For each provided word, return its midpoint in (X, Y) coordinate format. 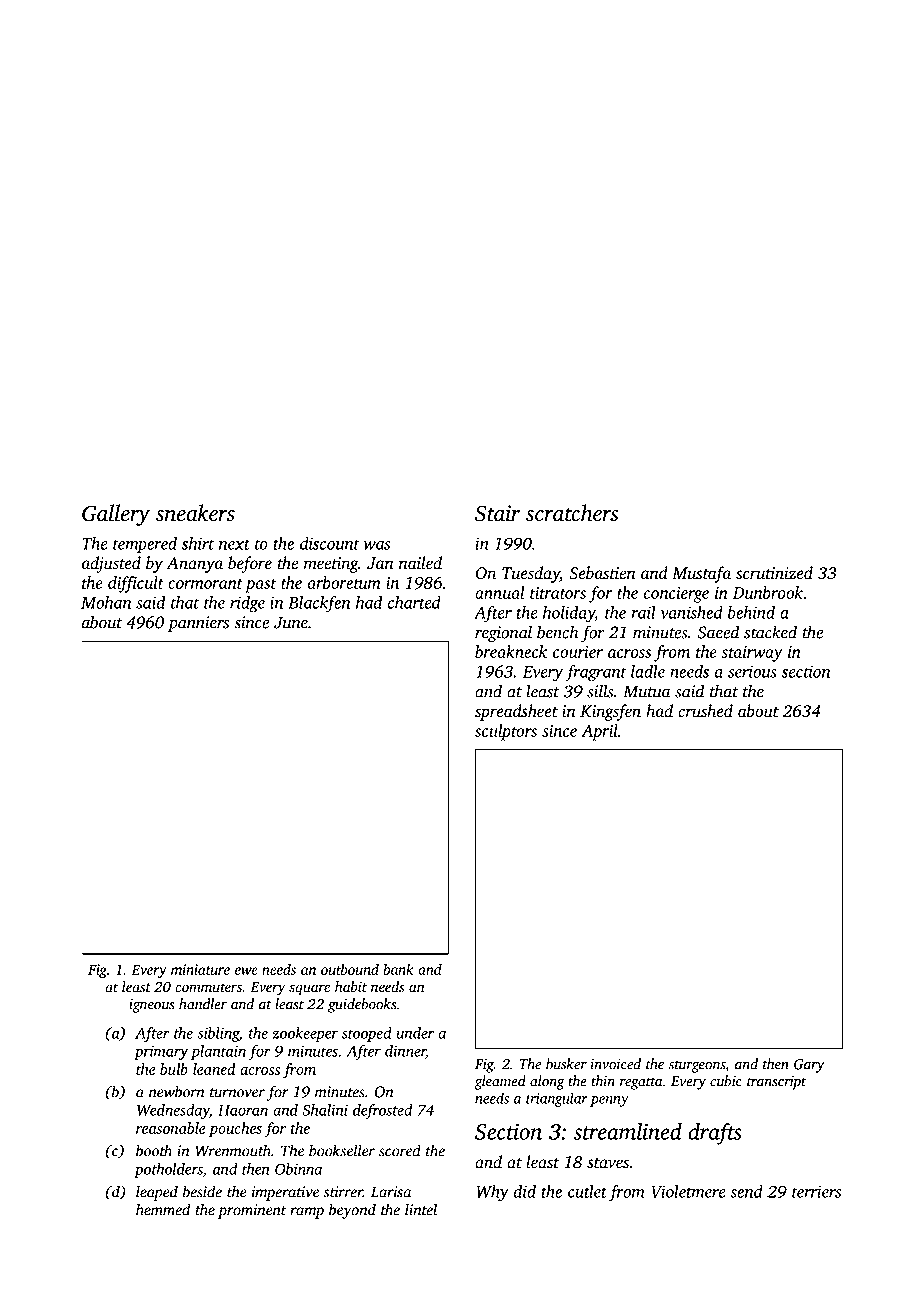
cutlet (587, 1191)
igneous (152, 1006)
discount (330, 543)
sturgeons (697, 1066)
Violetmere (688, 1191)
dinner (405, 1052)
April (599, 732)
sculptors (506, 732)
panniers (198, 624)
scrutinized (774, 573)
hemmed (163, 1209)
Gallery (116, 515)
